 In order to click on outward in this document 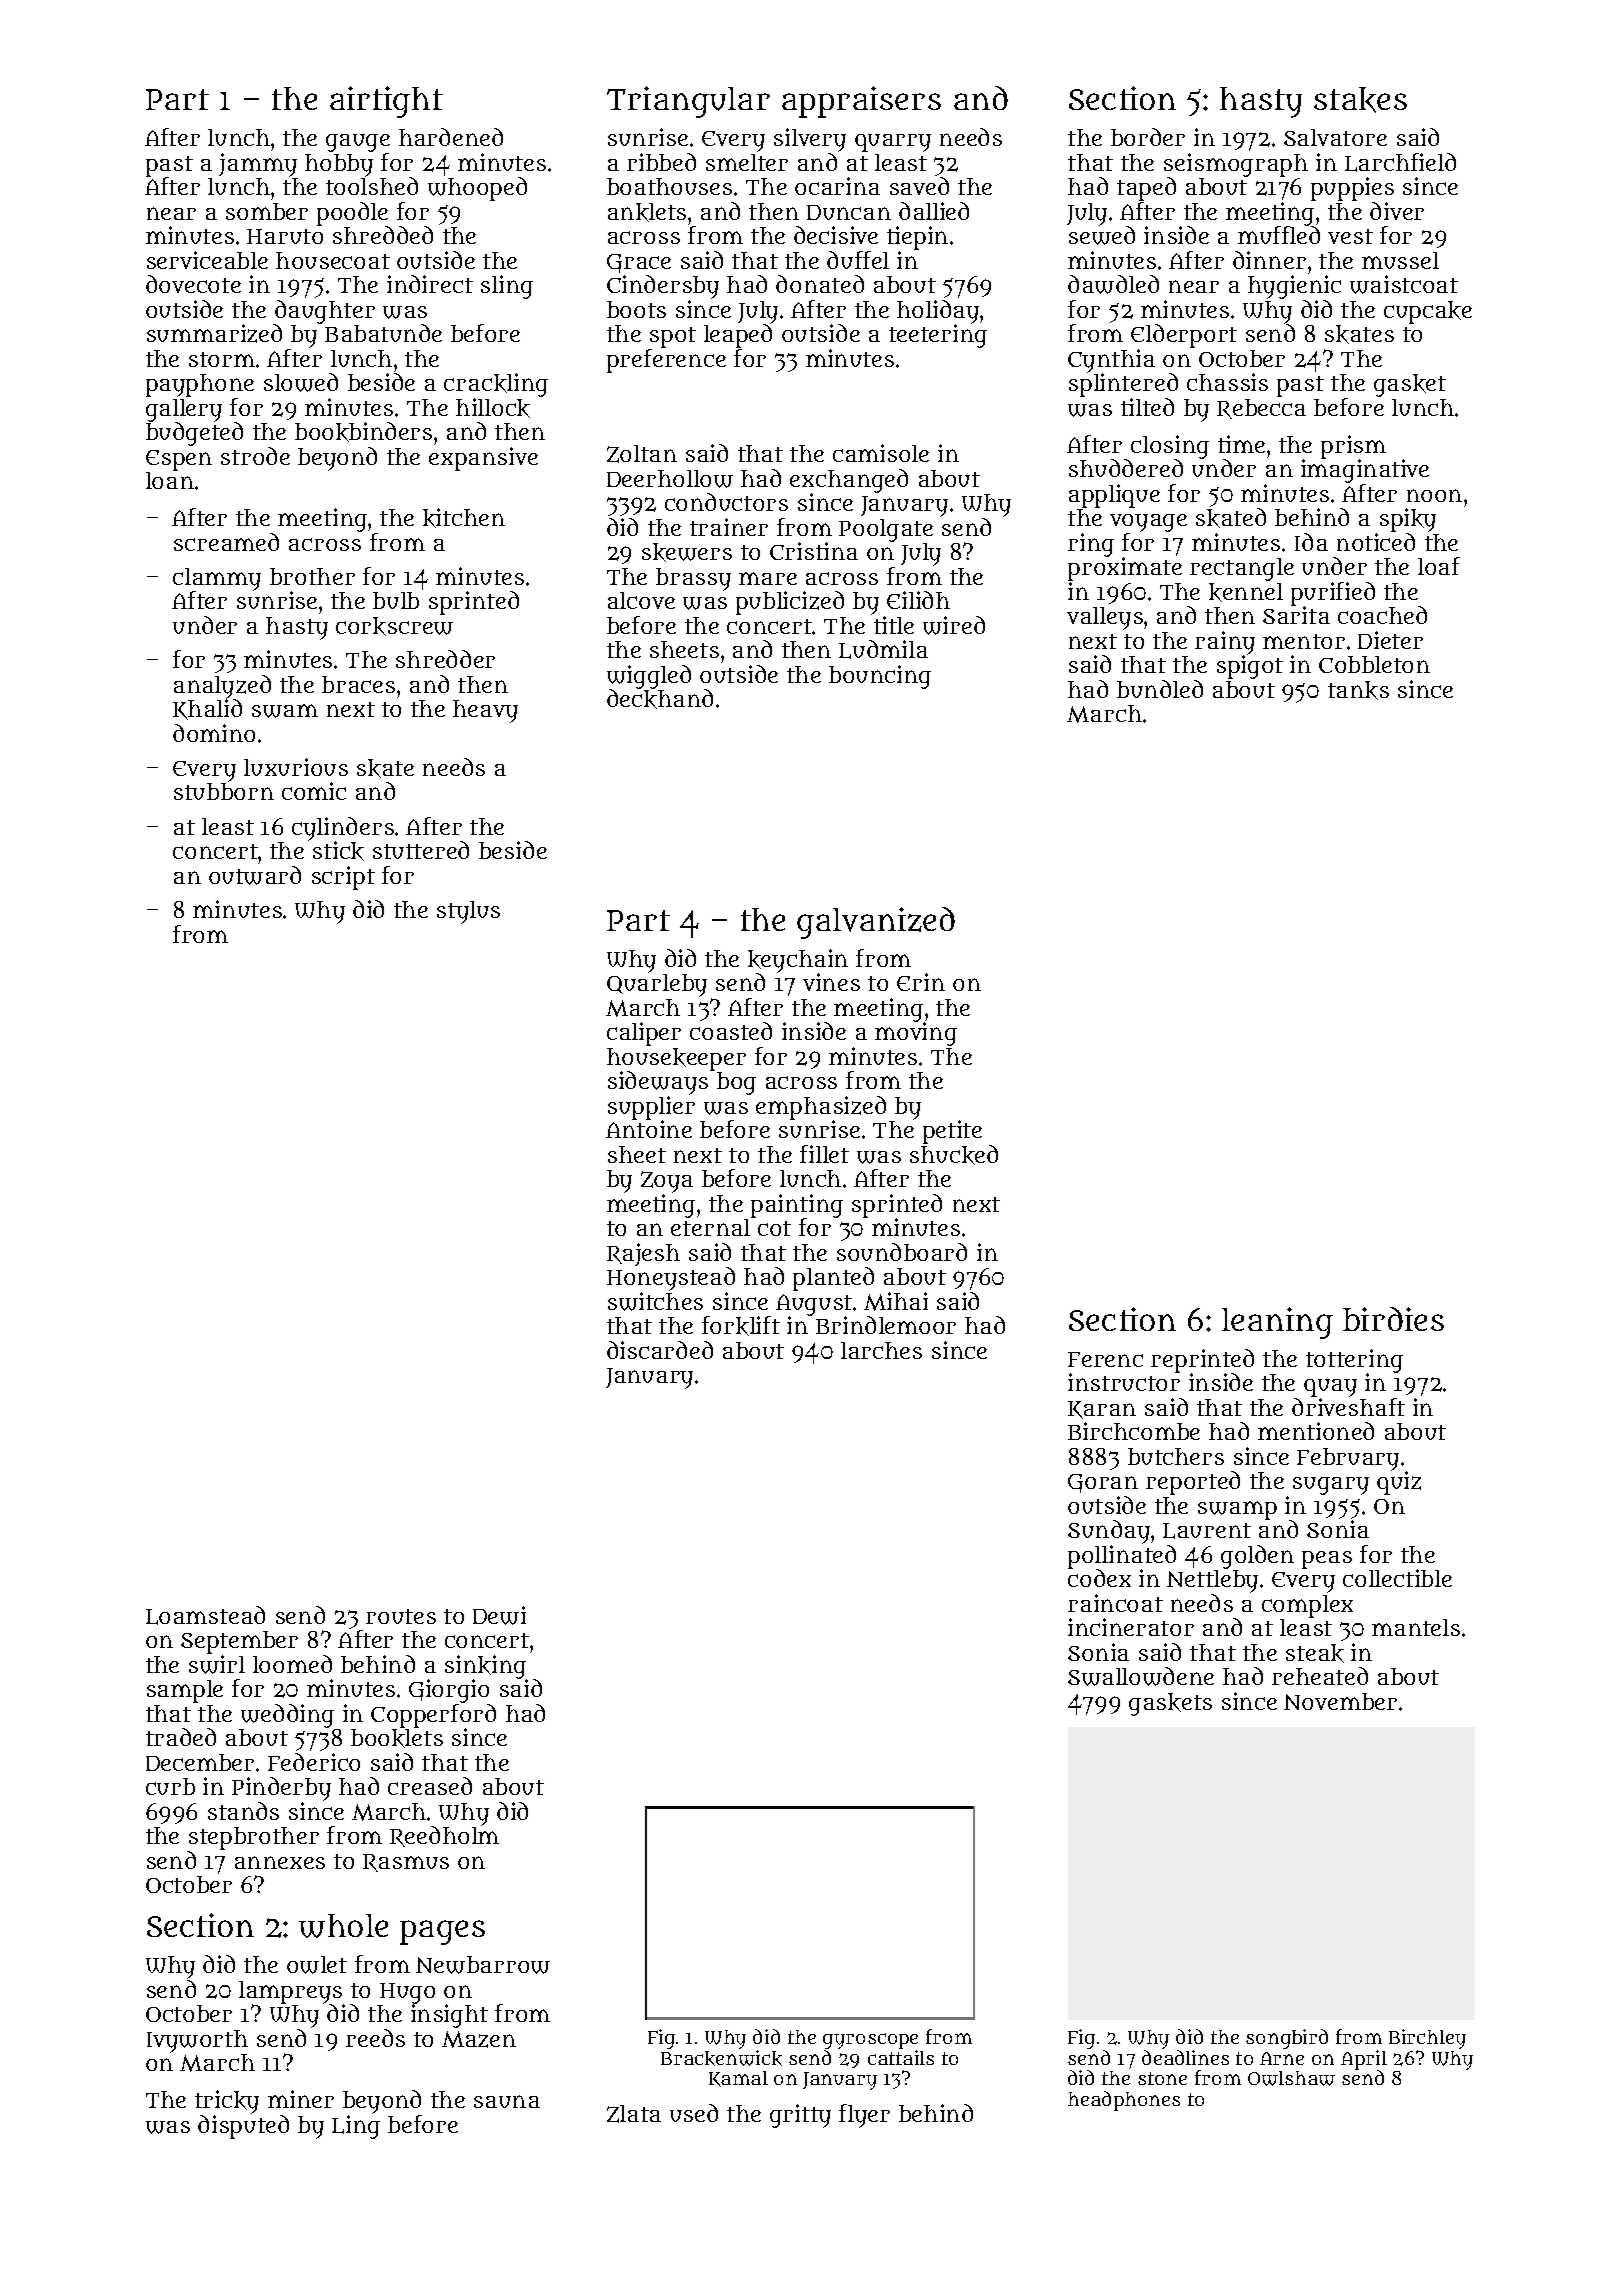, I will do `click(255, 875)`.
